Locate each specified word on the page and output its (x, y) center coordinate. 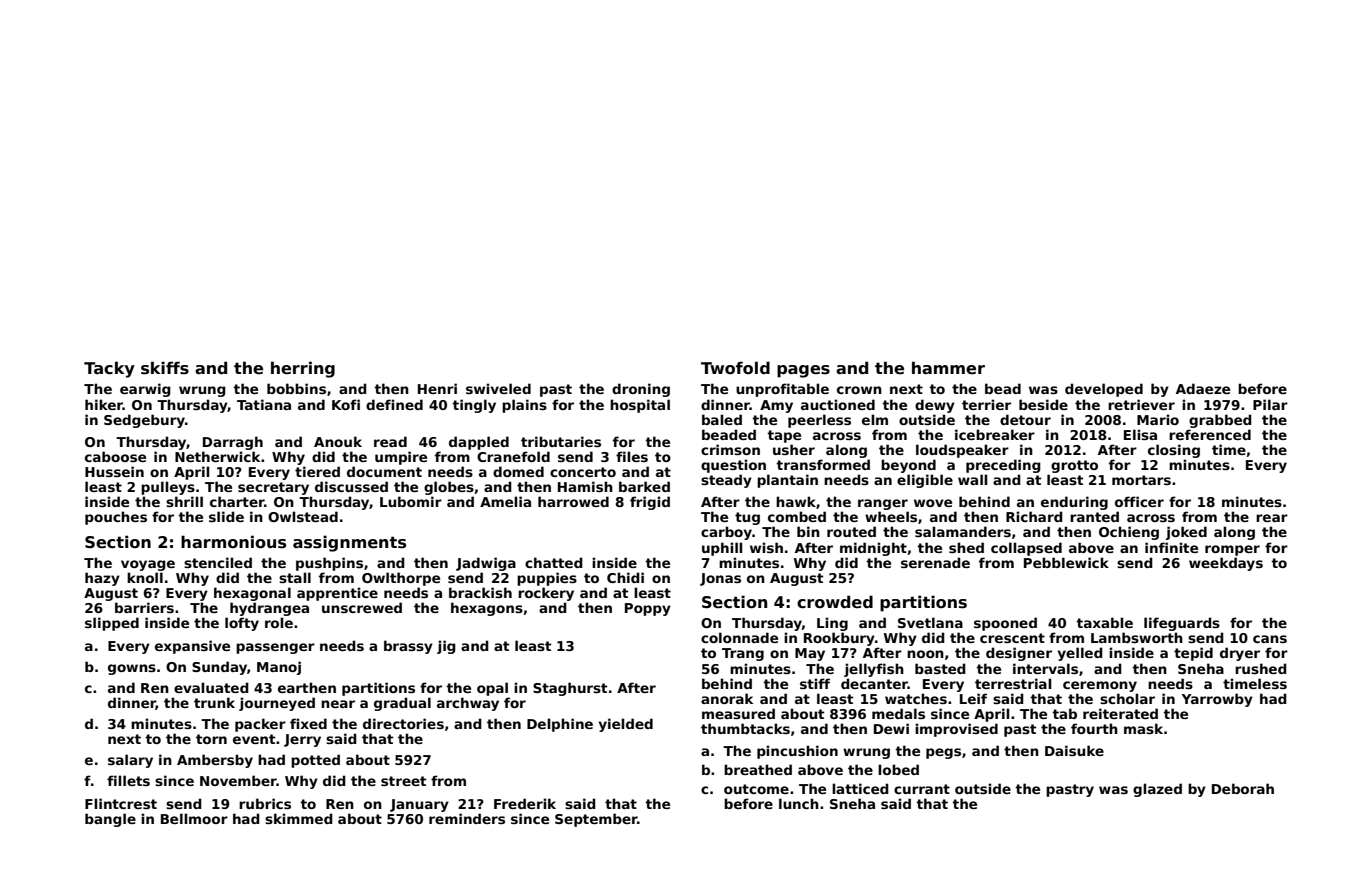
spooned (1005, 624)
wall (973, 479)
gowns (132, 669)
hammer (948, 368)
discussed (351, 486)
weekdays (1226, 564)
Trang (743, 654)
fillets (128, 780)
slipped (112, 624)
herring (303, 369)
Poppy (648, 609)
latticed (860, 788)
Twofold (735, 368)
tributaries (561, 441)
